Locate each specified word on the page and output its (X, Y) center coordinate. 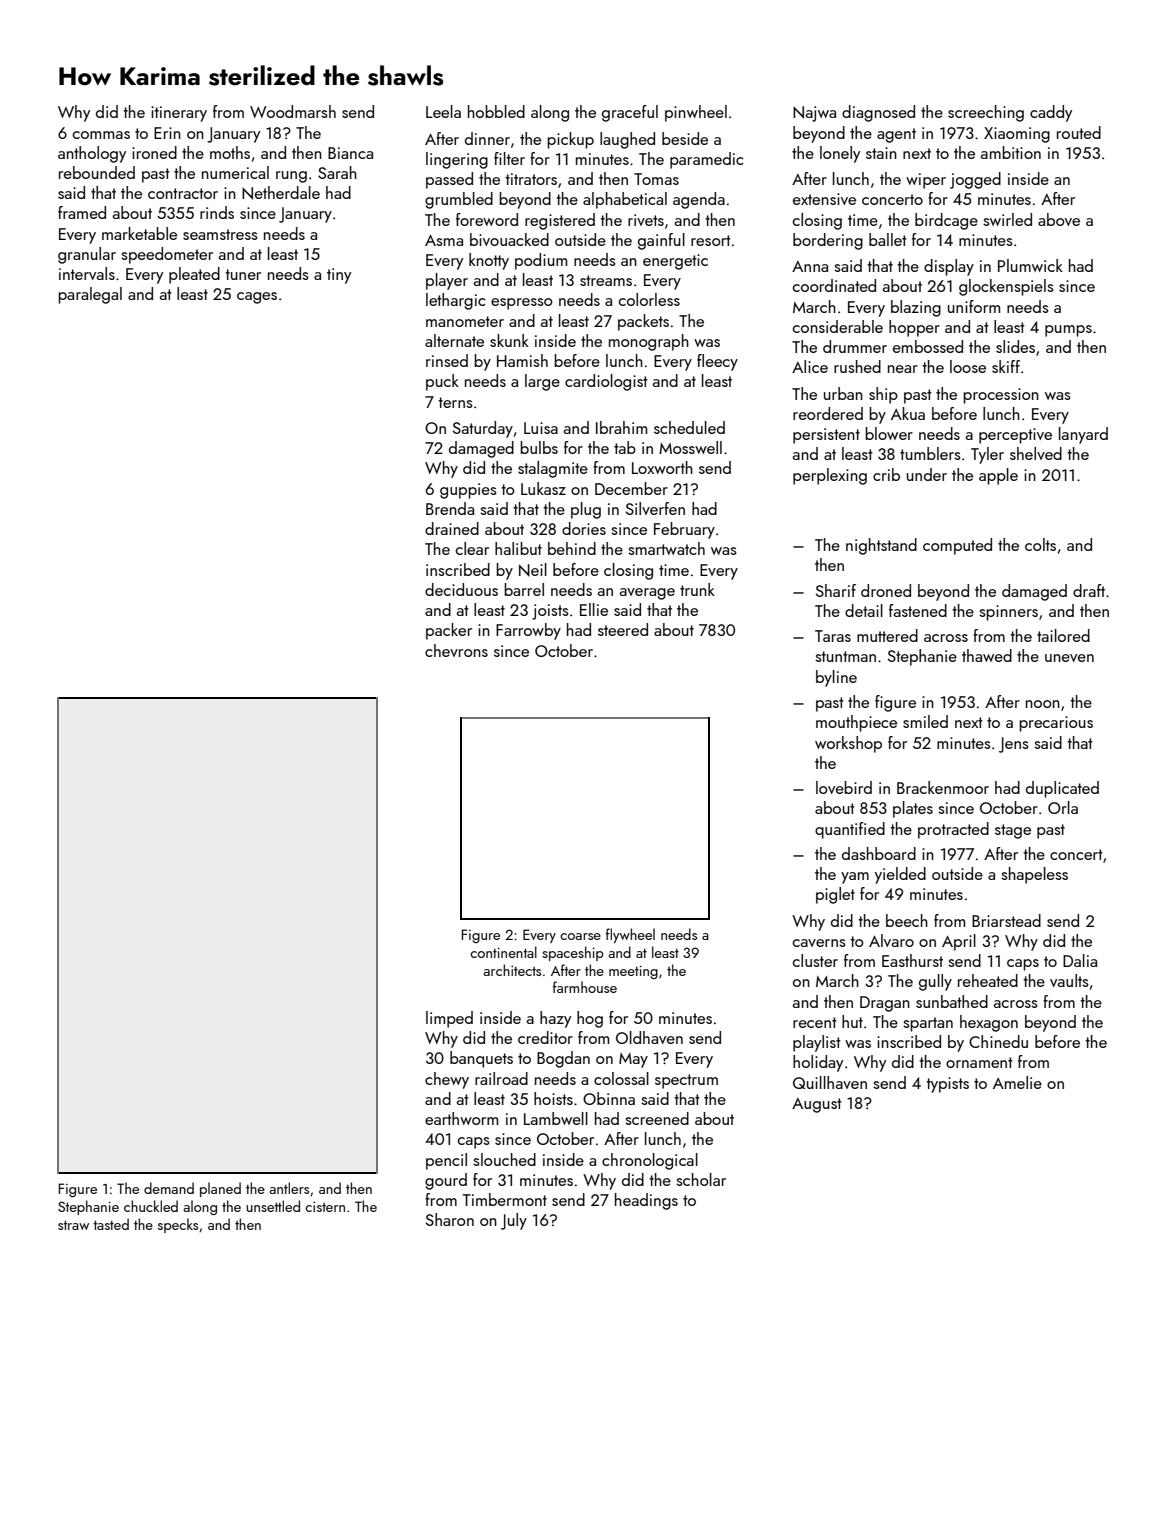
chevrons (456, 650)
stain (881, 153)
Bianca (350, 153)
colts (1040, 544)
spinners (1008, 613)
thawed (987, 655)
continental (503, 952)
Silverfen (655, 508)
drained (452, 528)
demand (169, 1188)
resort (711, 240)
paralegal (90, 295)
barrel (524, 589)
